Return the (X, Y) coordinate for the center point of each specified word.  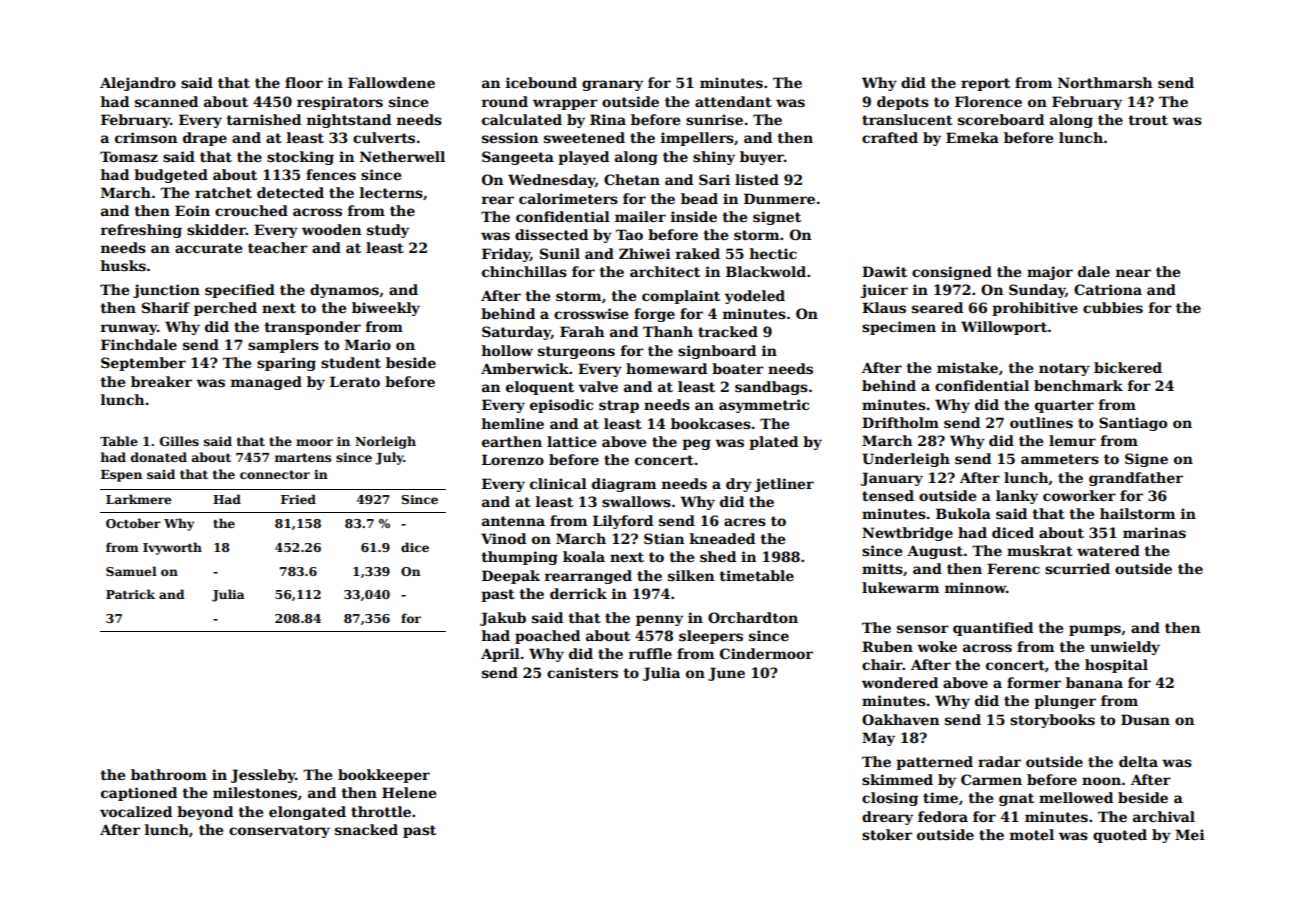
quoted (1120, 836)
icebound (541, 82)
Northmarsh (1105, 82)
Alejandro (138, 84)
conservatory (279, 831)
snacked (366, 829)
